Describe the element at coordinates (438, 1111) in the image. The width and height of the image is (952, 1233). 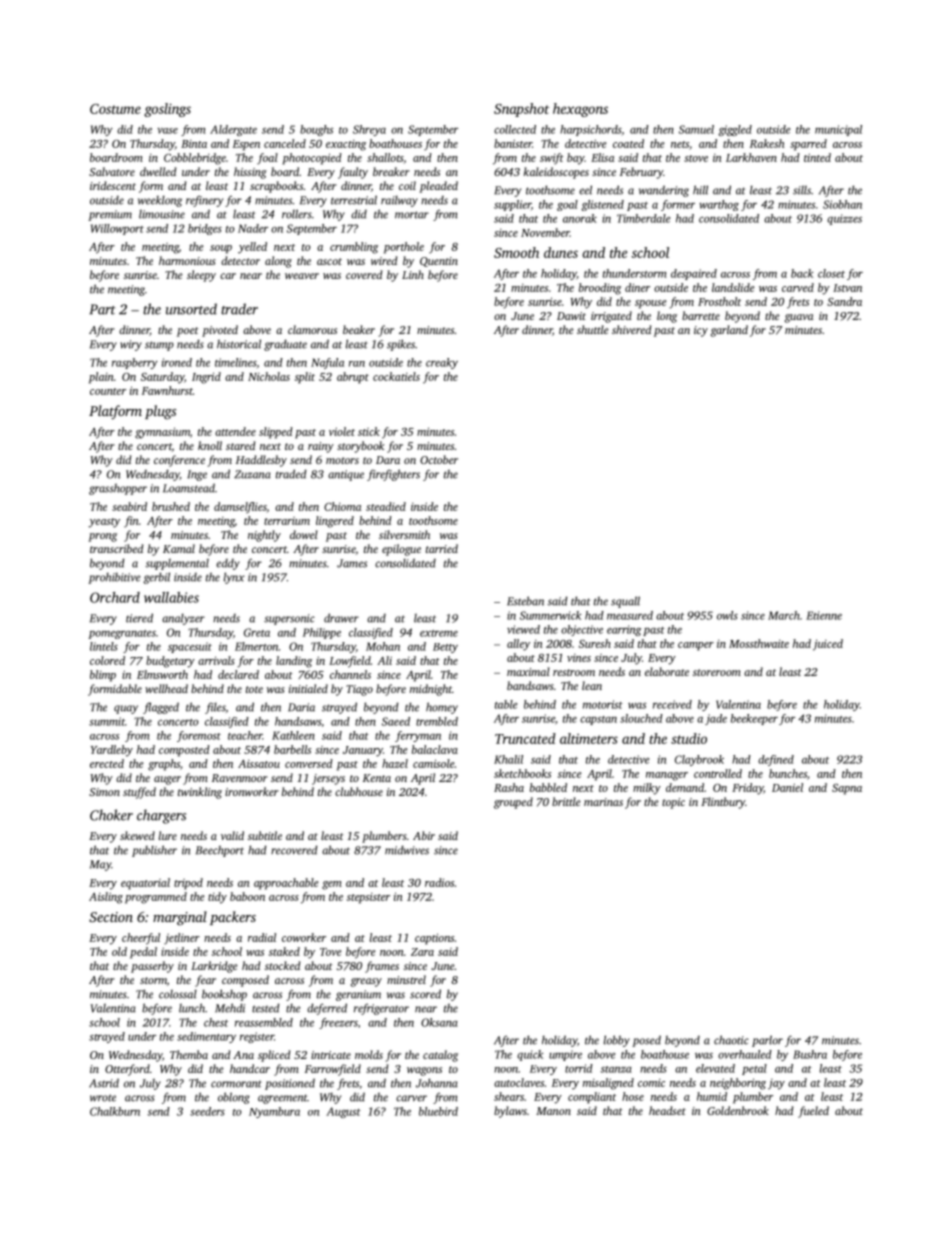
I see `bluebird` at that location.
